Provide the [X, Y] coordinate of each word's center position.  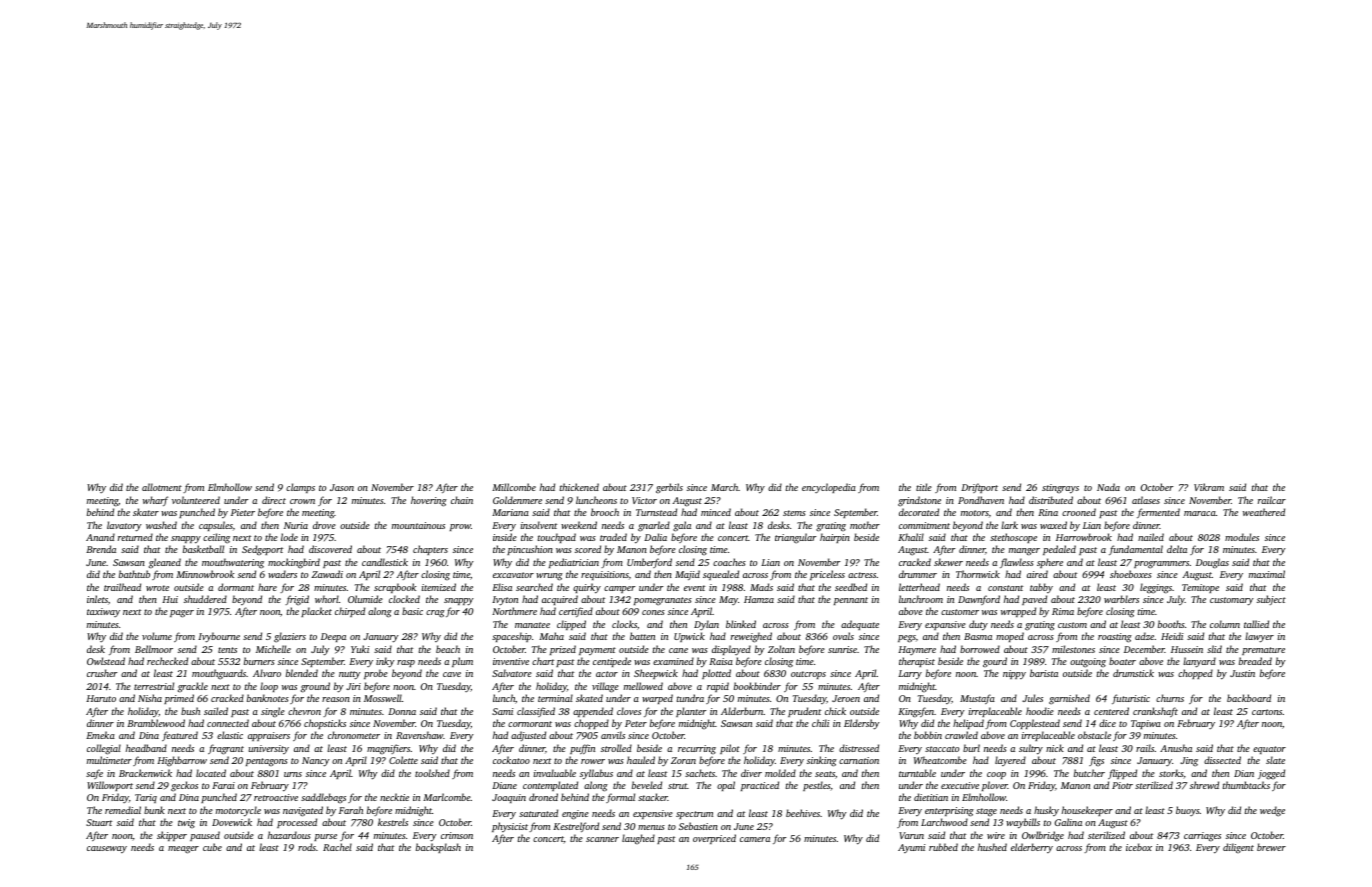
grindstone [919, 501]
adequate [860, 625]
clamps [300, 488]
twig [186, 823]
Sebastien [698, 826]
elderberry [1032, 848]
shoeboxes [1131, 574]
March [725, 487]
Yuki [360, 649]
